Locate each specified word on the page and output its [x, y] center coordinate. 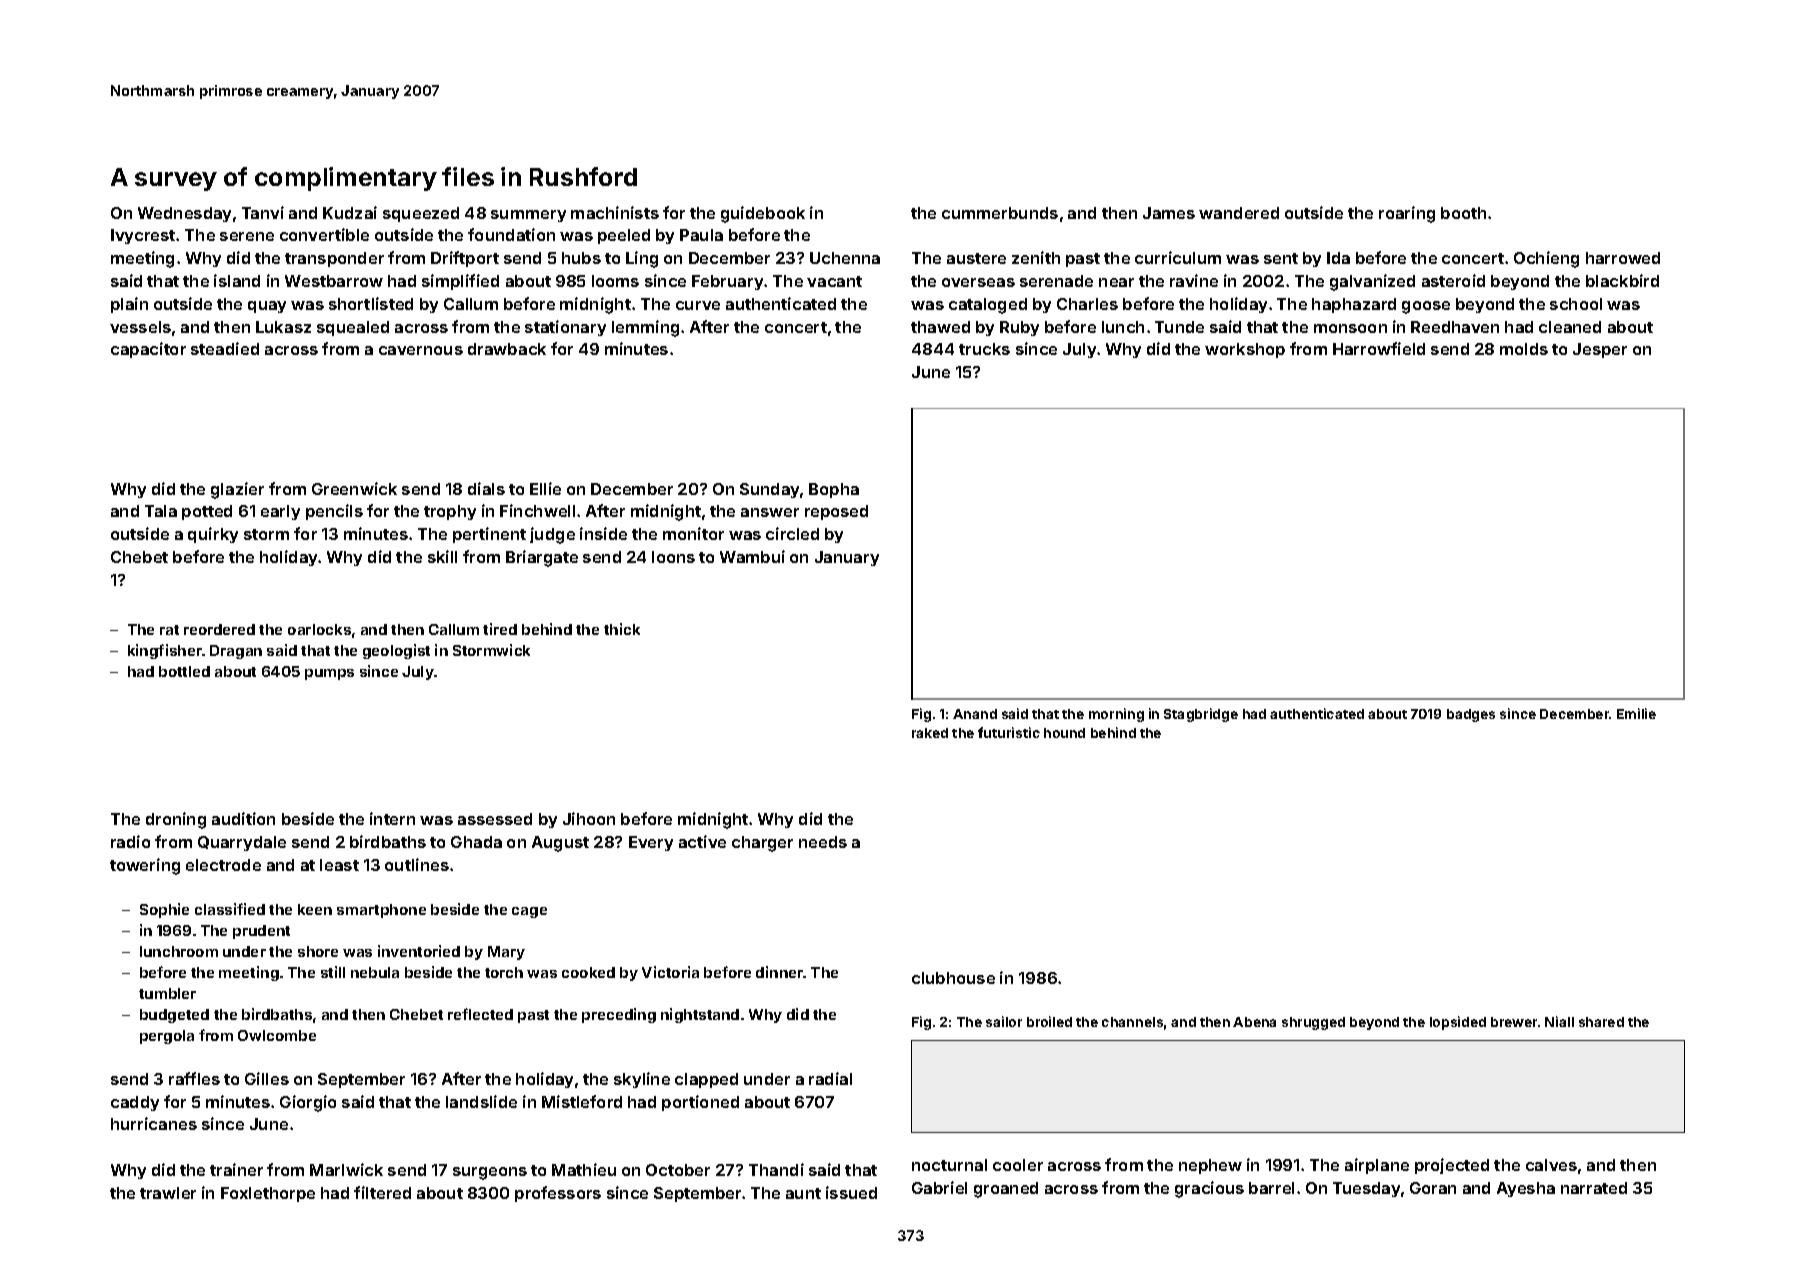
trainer [236, 1169]
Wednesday [184, 214]
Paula [701, 235]
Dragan [236, 652]
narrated [1594, 1188]
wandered [1239, 213]
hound [1064, 733]
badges [1471, 715]
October [678, 1170]
